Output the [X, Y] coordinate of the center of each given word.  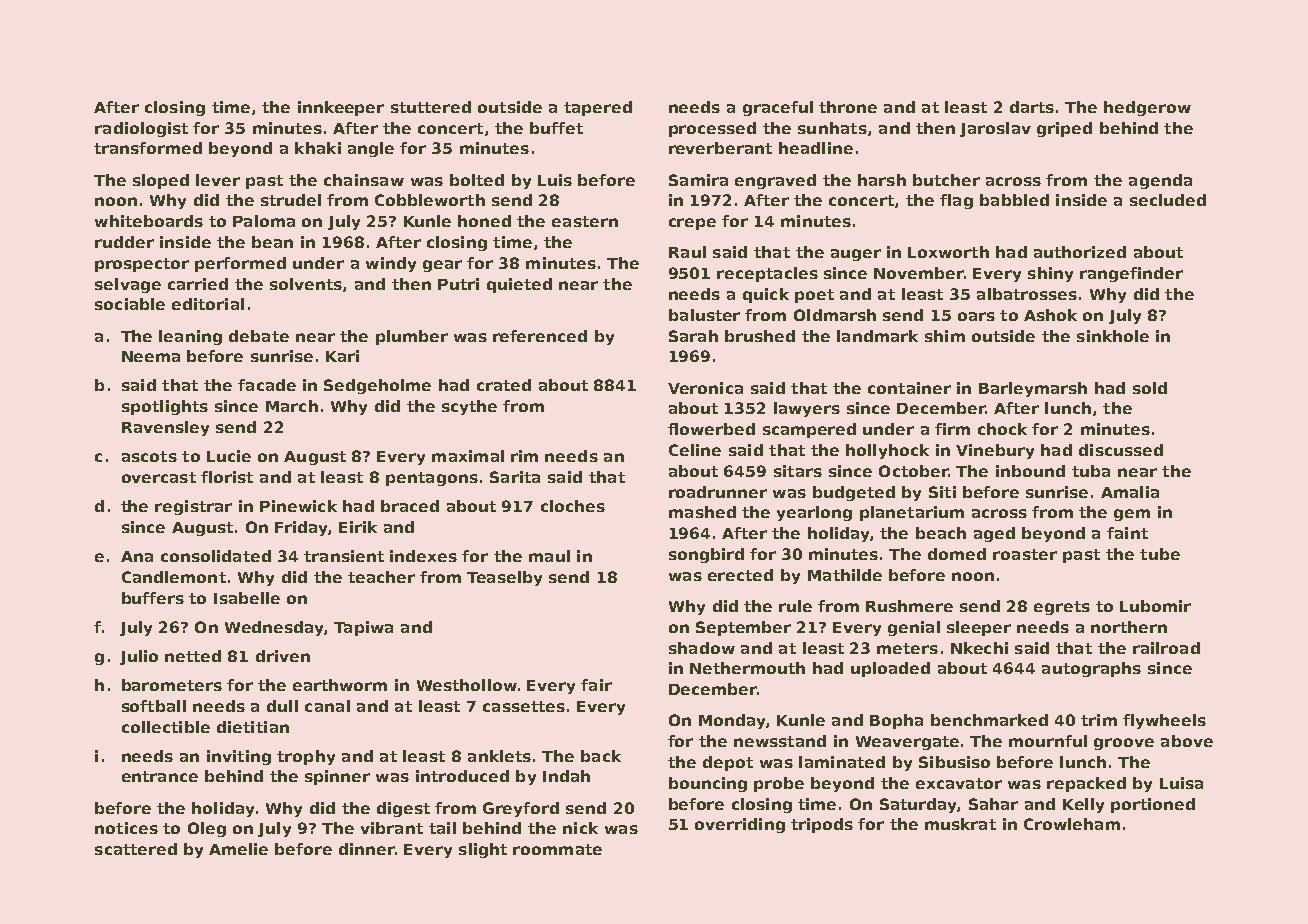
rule [795, 606]
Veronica [705, 388]
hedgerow [1147, 108]
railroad [1166, 648]
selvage [128, 285]
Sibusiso [954, 762]
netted [193, 656]
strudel [291, 200]
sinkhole [1113, 336]
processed [712, 129]
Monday [732, 721]
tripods [822, 825]
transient [344, 556]
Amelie [238, 849]
